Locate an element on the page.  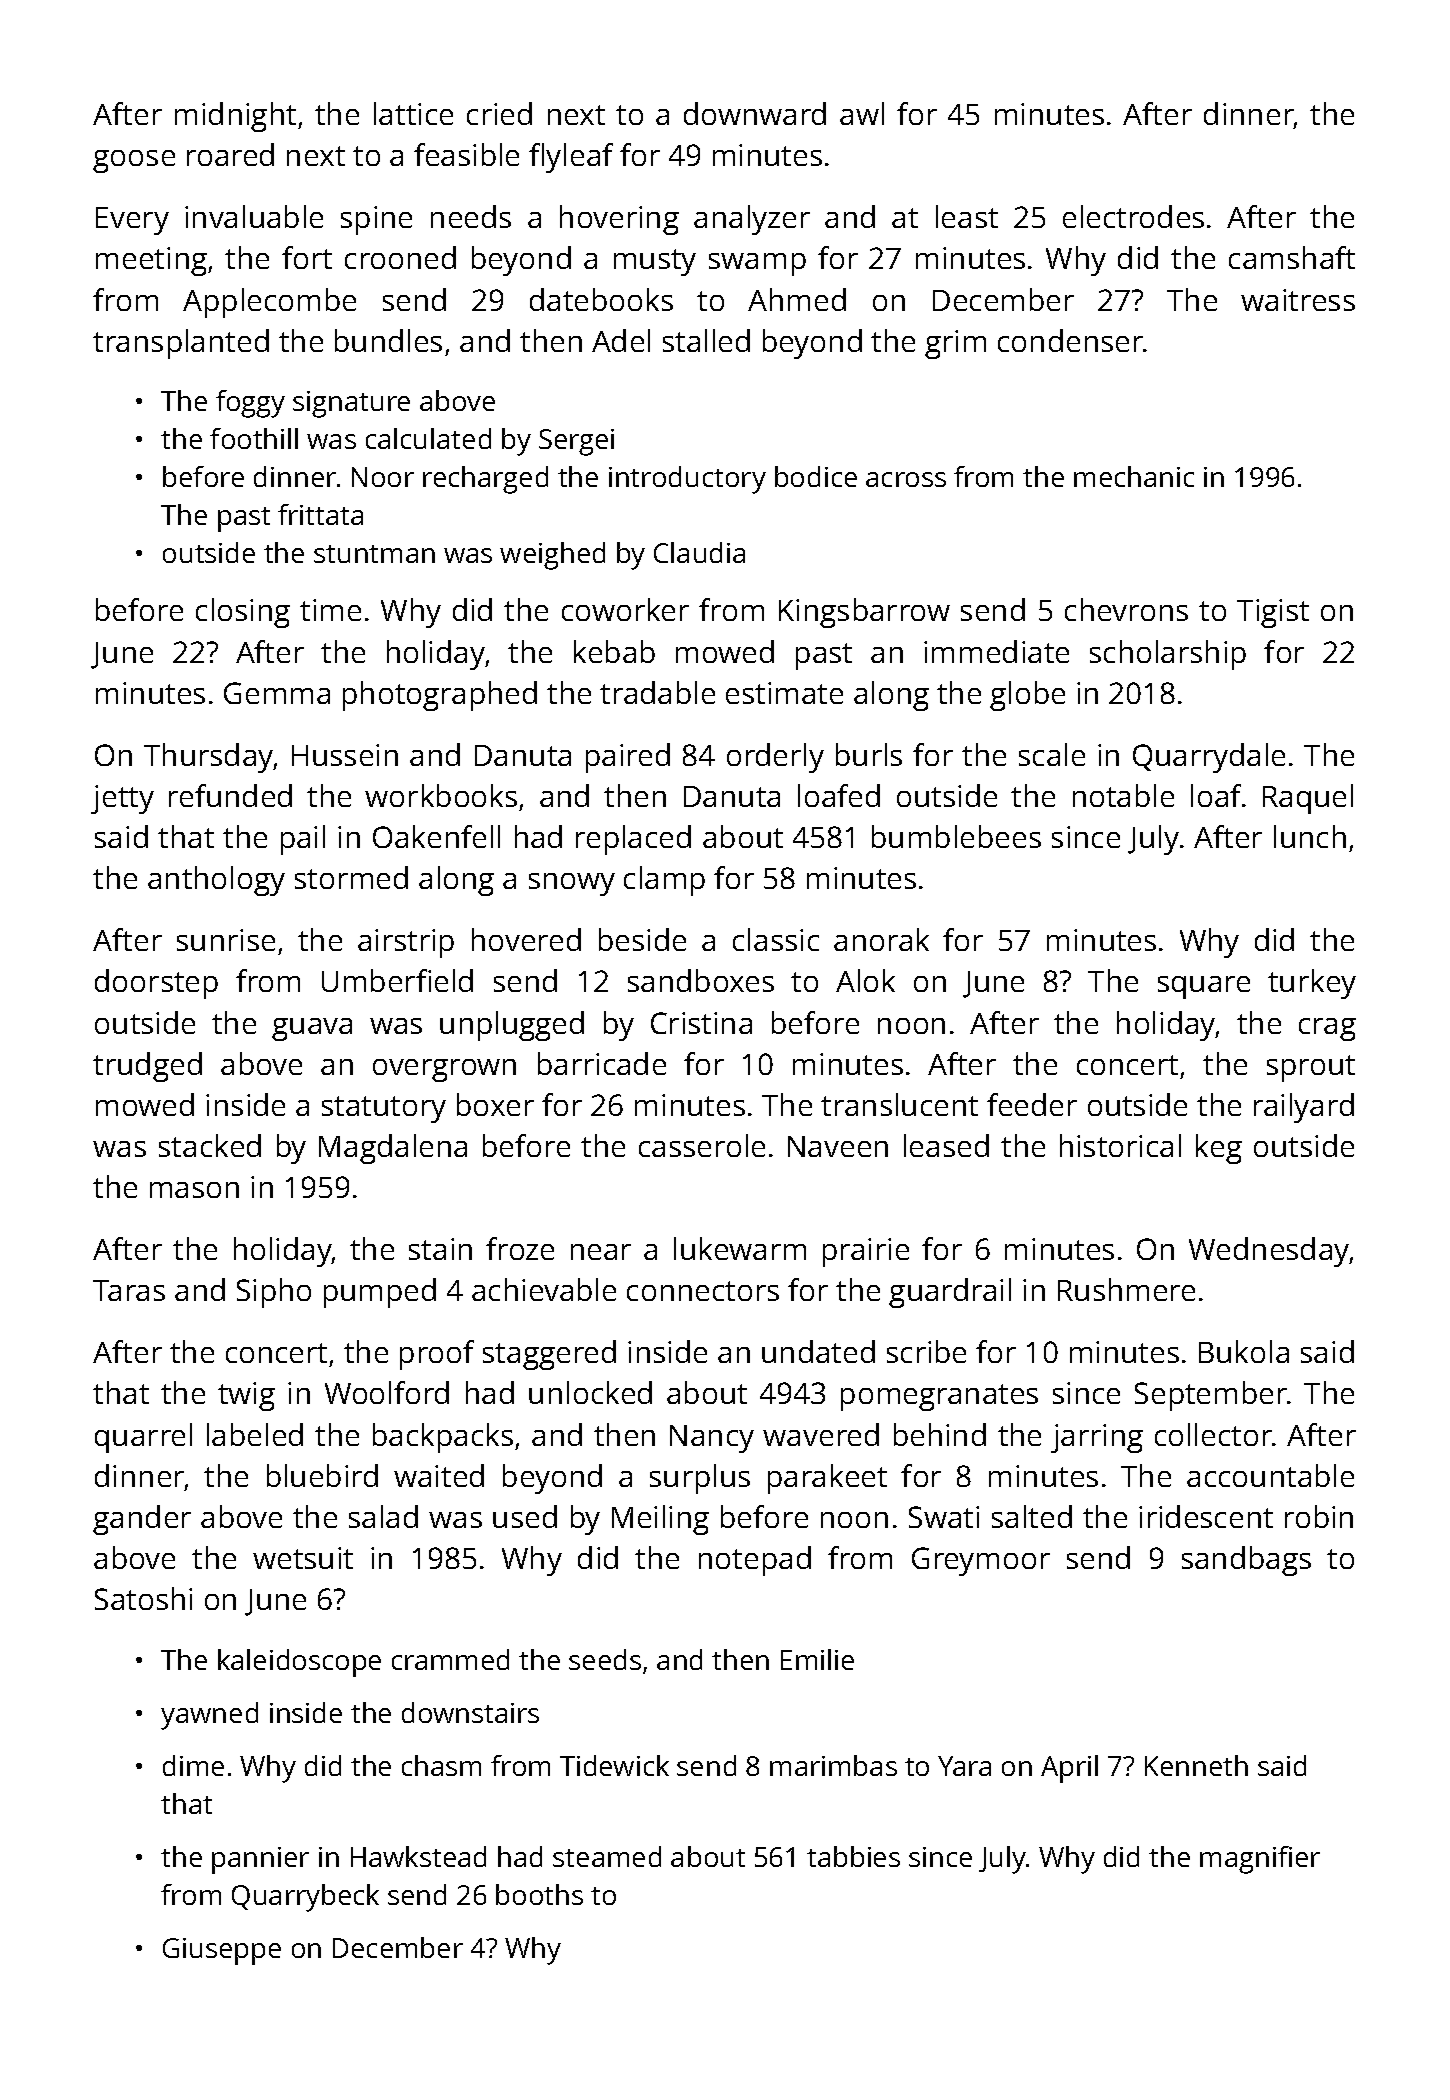
electrodes is located at coordinates (1133, 216).
